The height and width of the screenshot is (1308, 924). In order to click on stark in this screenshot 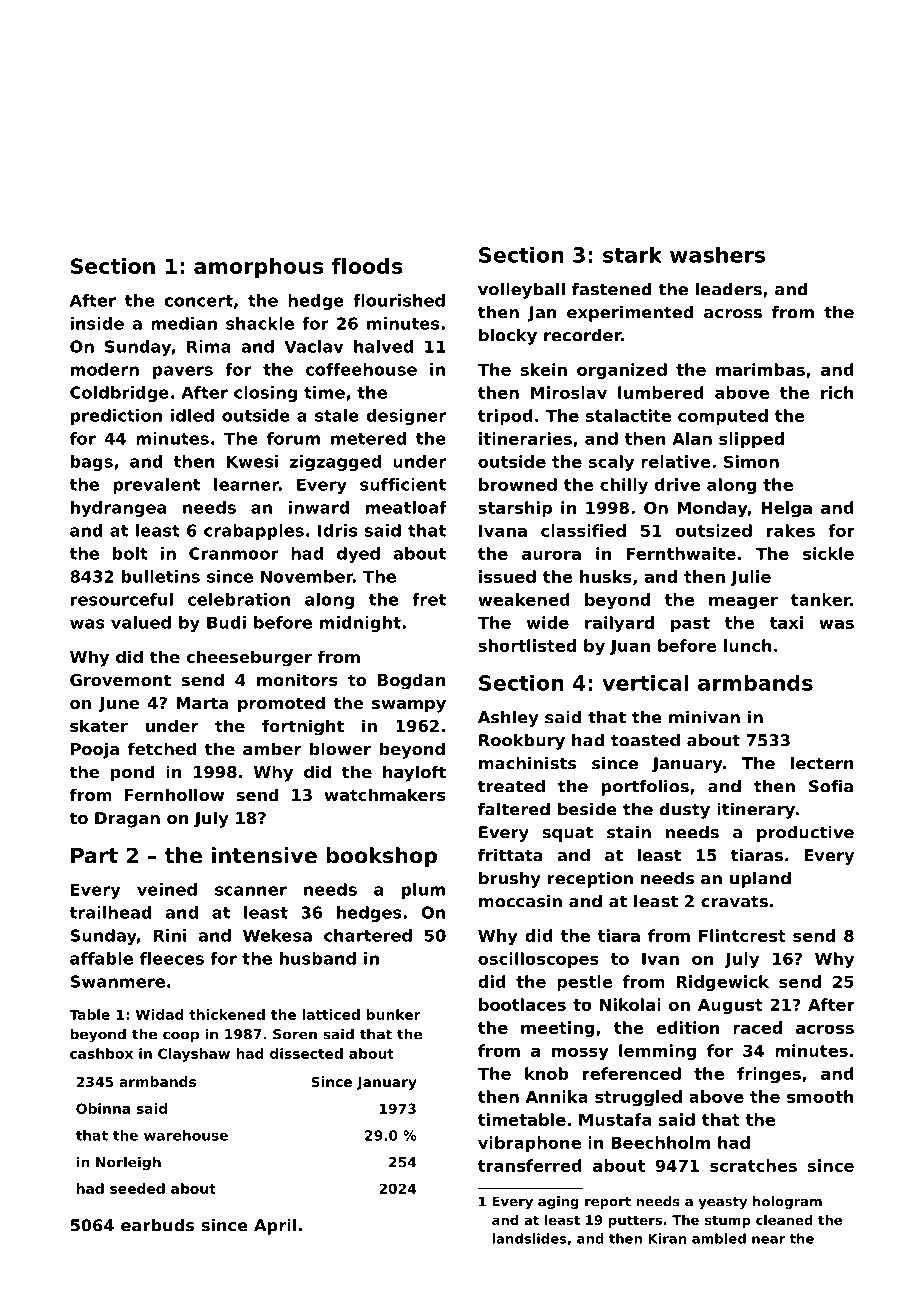, I will do `click(632, 255)`.
